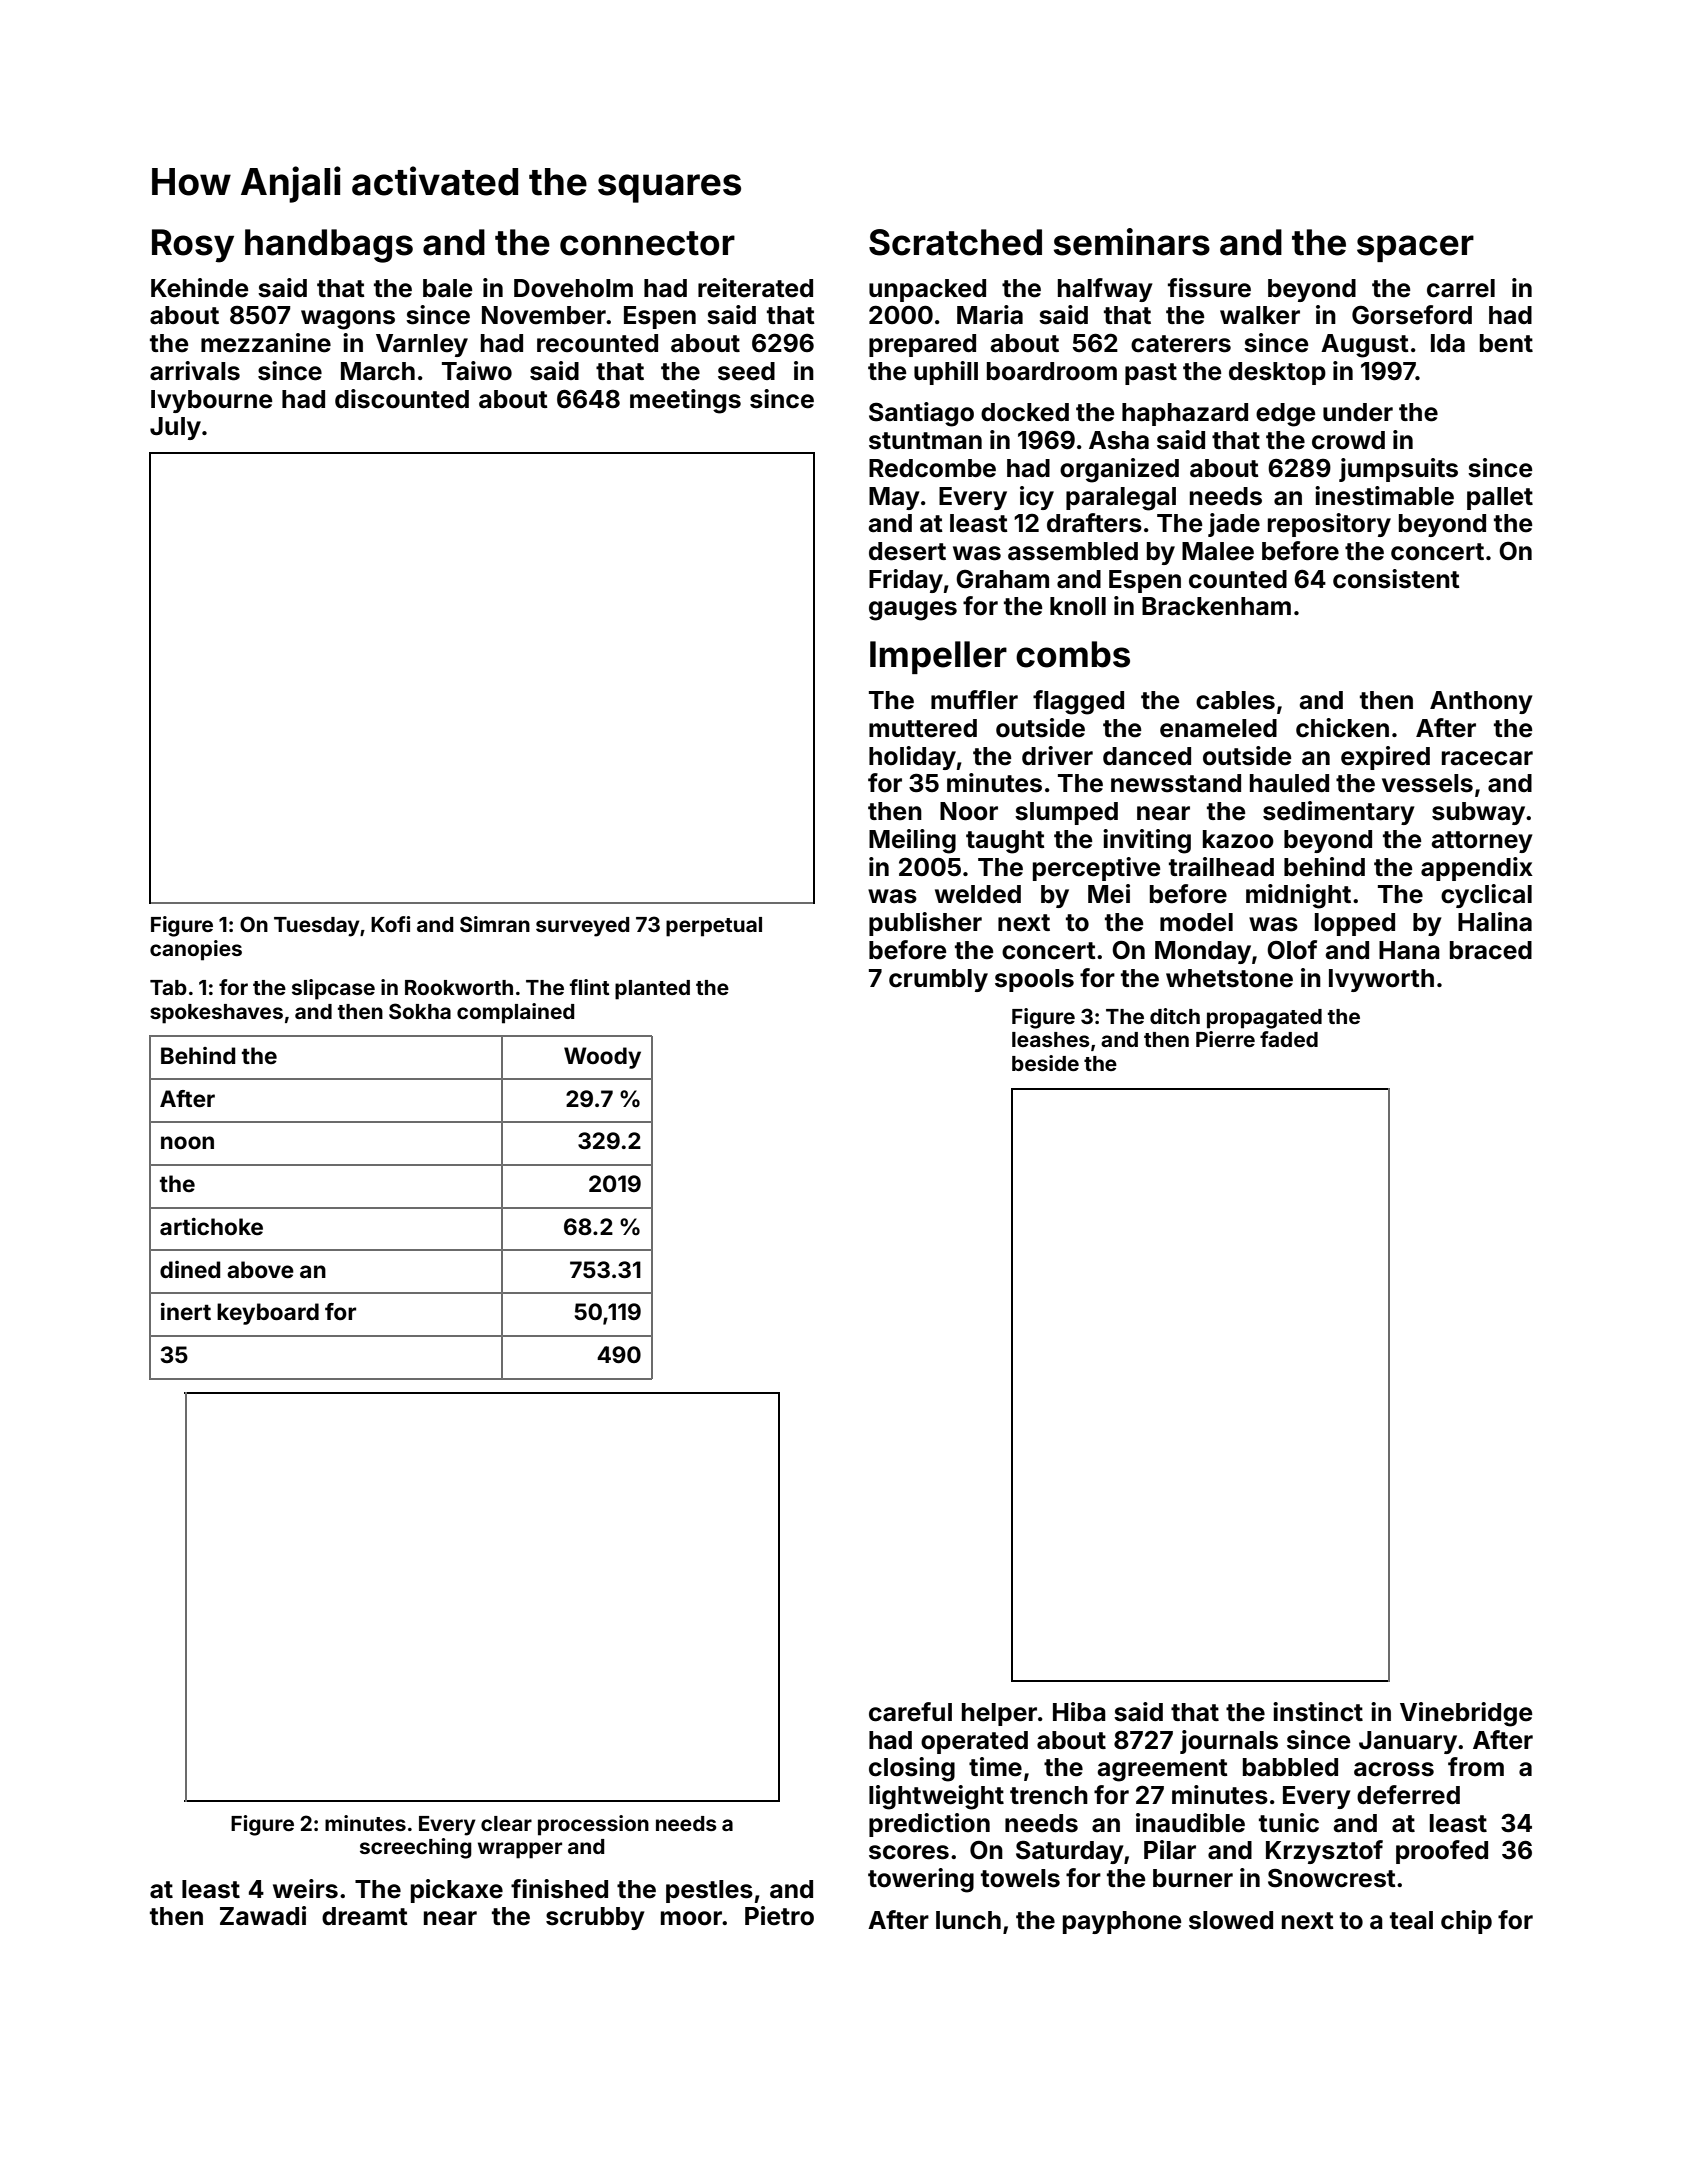 This document has height=2178, width=1683. I want to click on Zawadi, so click(263, 1916).
